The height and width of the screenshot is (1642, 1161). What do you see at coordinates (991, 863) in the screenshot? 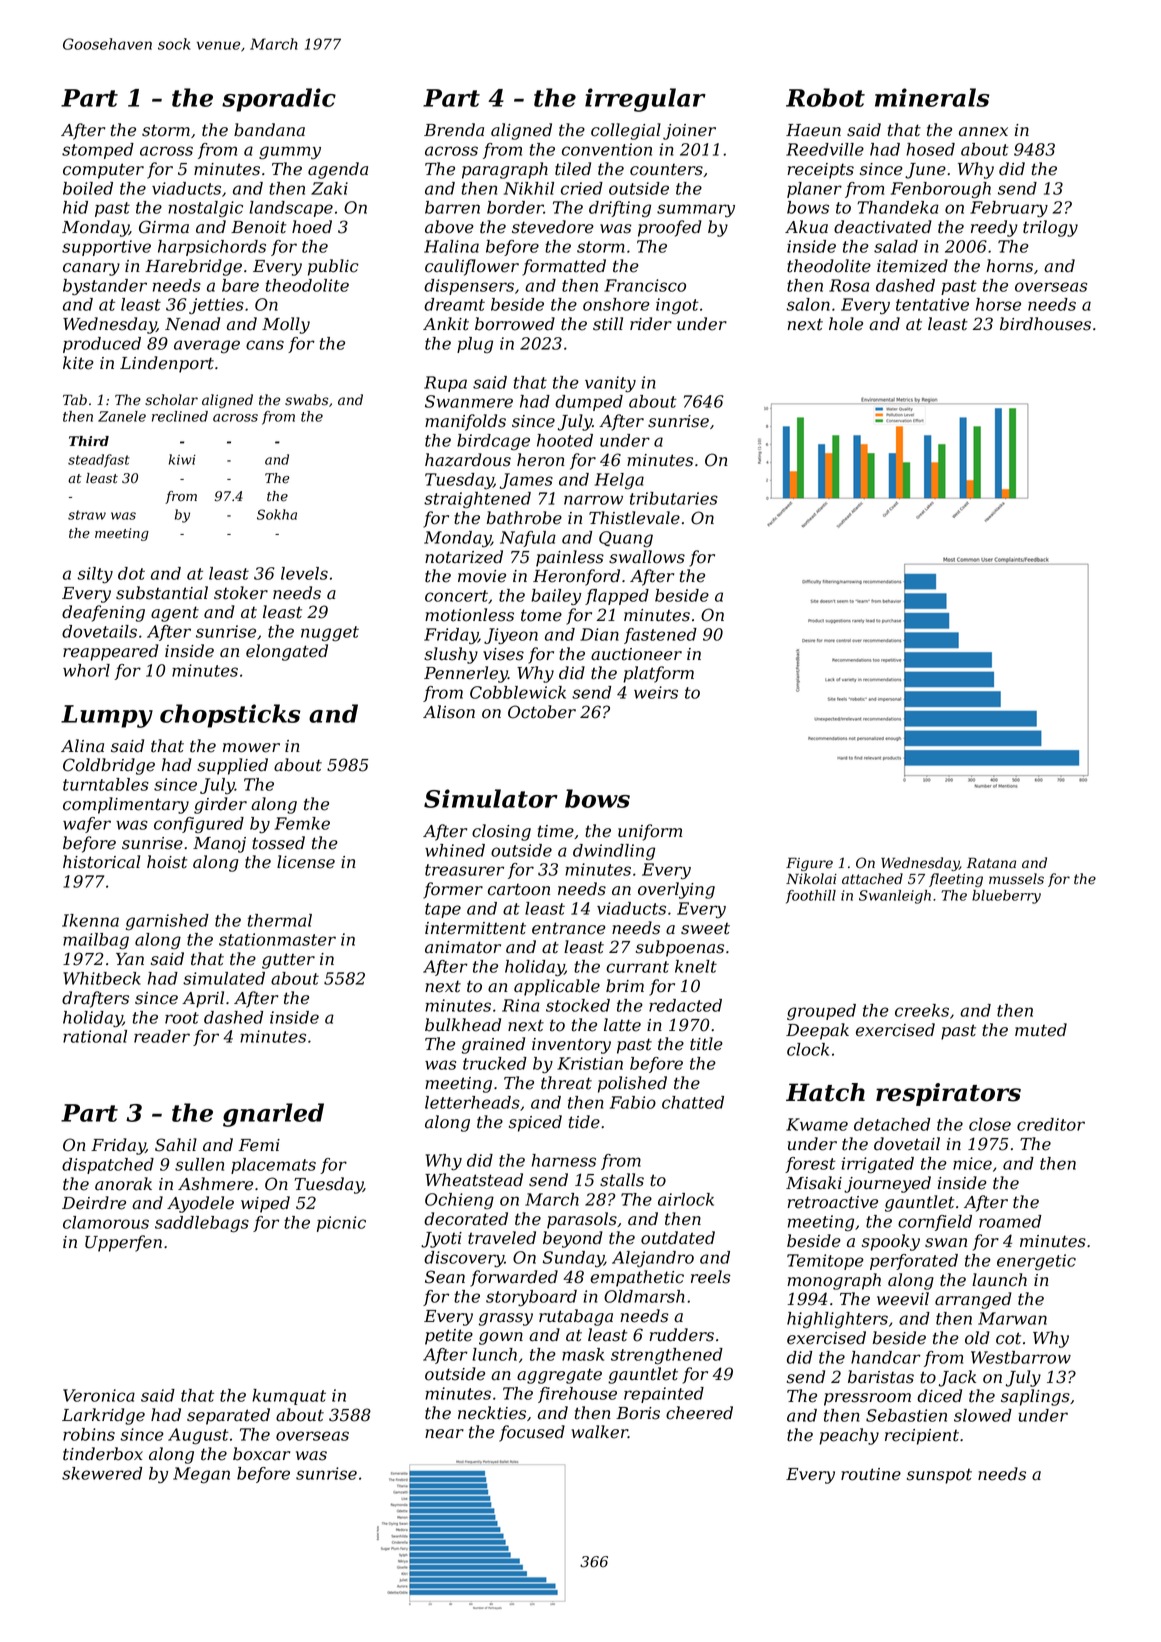
I see `Ratana` at bounding box center [991, 863].
